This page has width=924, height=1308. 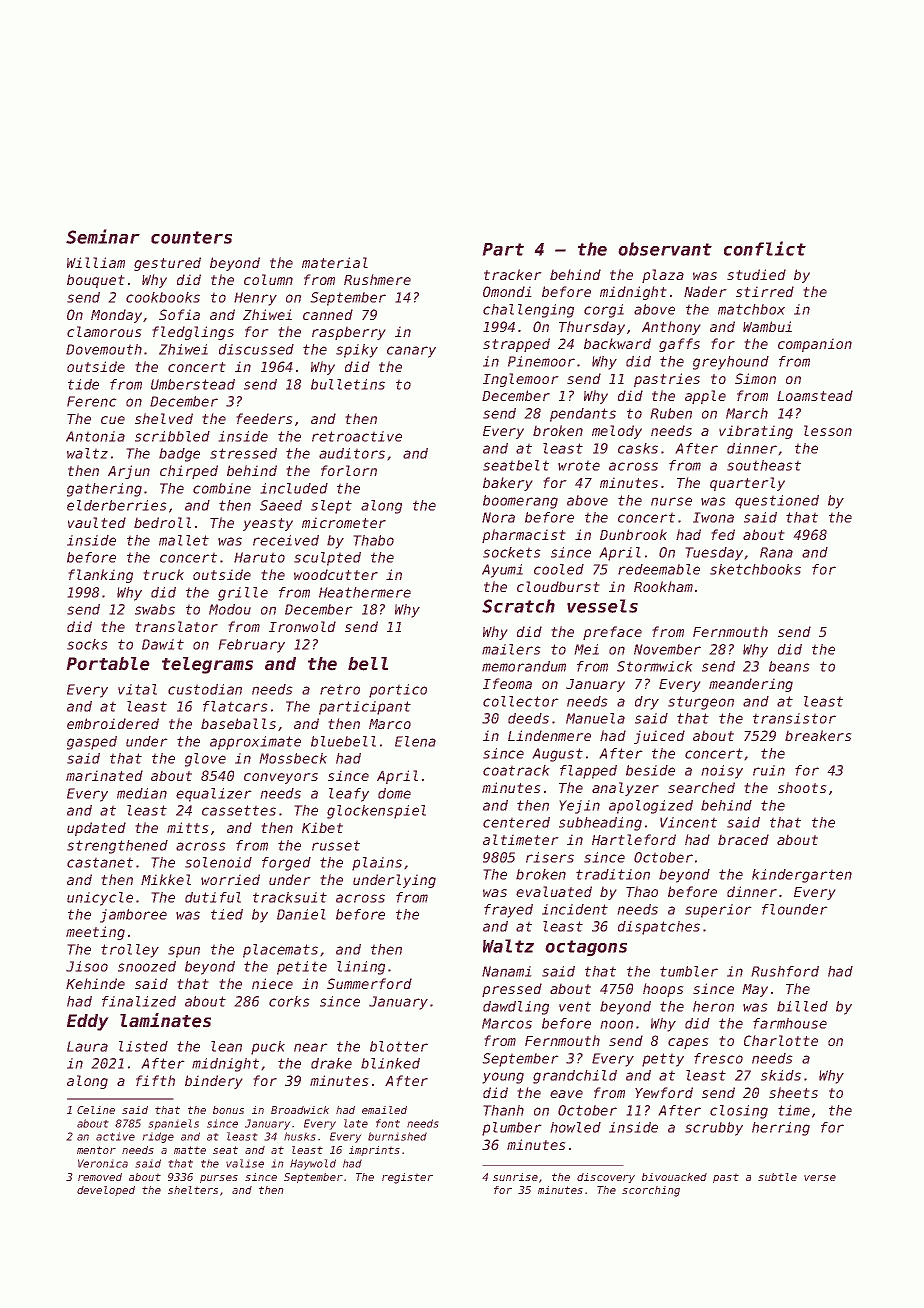 What do you see at coordinates (96, 281) in the page?
I see `bouquet` at bounding box center [96, 281].
